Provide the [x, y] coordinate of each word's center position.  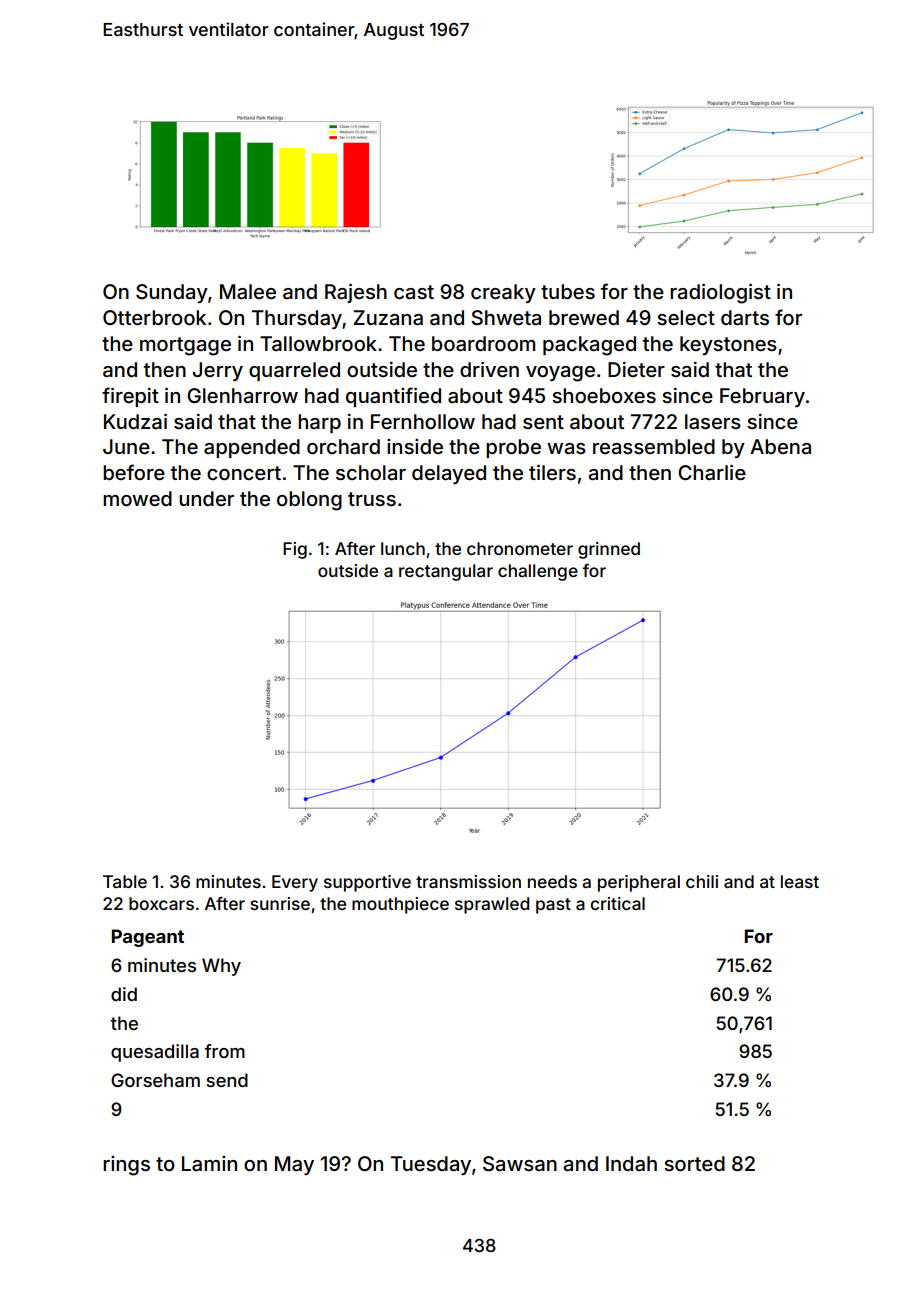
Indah [631, 1163]
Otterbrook [154, 317]
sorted [694, 1163]
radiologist [720, 294]
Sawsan [520, 1164]
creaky [503, 293]
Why [221, 967]
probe [513, 448]
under [206, 498]
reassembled [654, 446]
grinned [609, 550]
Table [125, 881]
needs [552, 881]
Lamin [209, 1163]
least [800, 881]
